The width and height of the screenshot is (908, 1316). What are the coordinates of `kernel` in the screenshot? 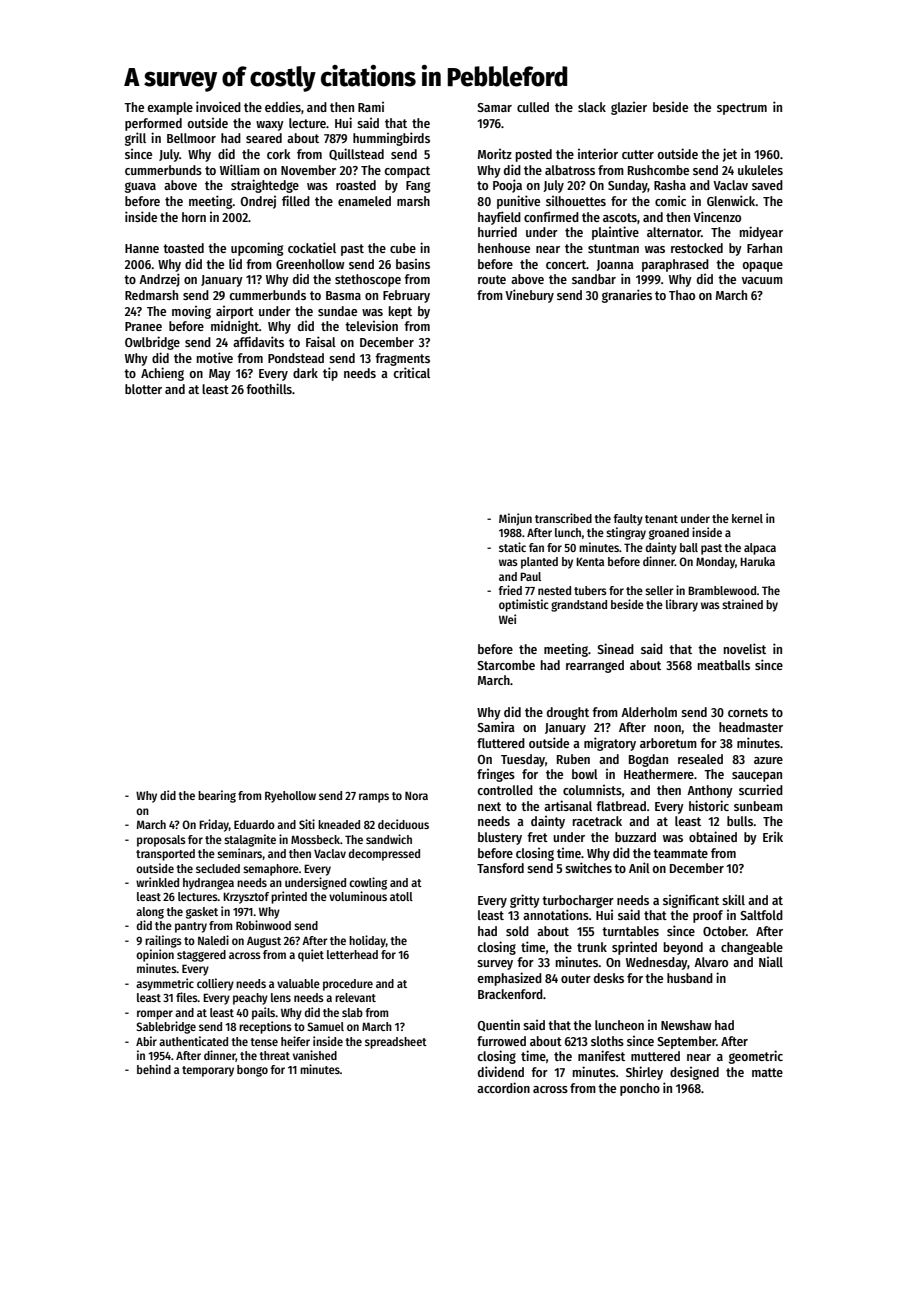 It's located at (747, 518).
